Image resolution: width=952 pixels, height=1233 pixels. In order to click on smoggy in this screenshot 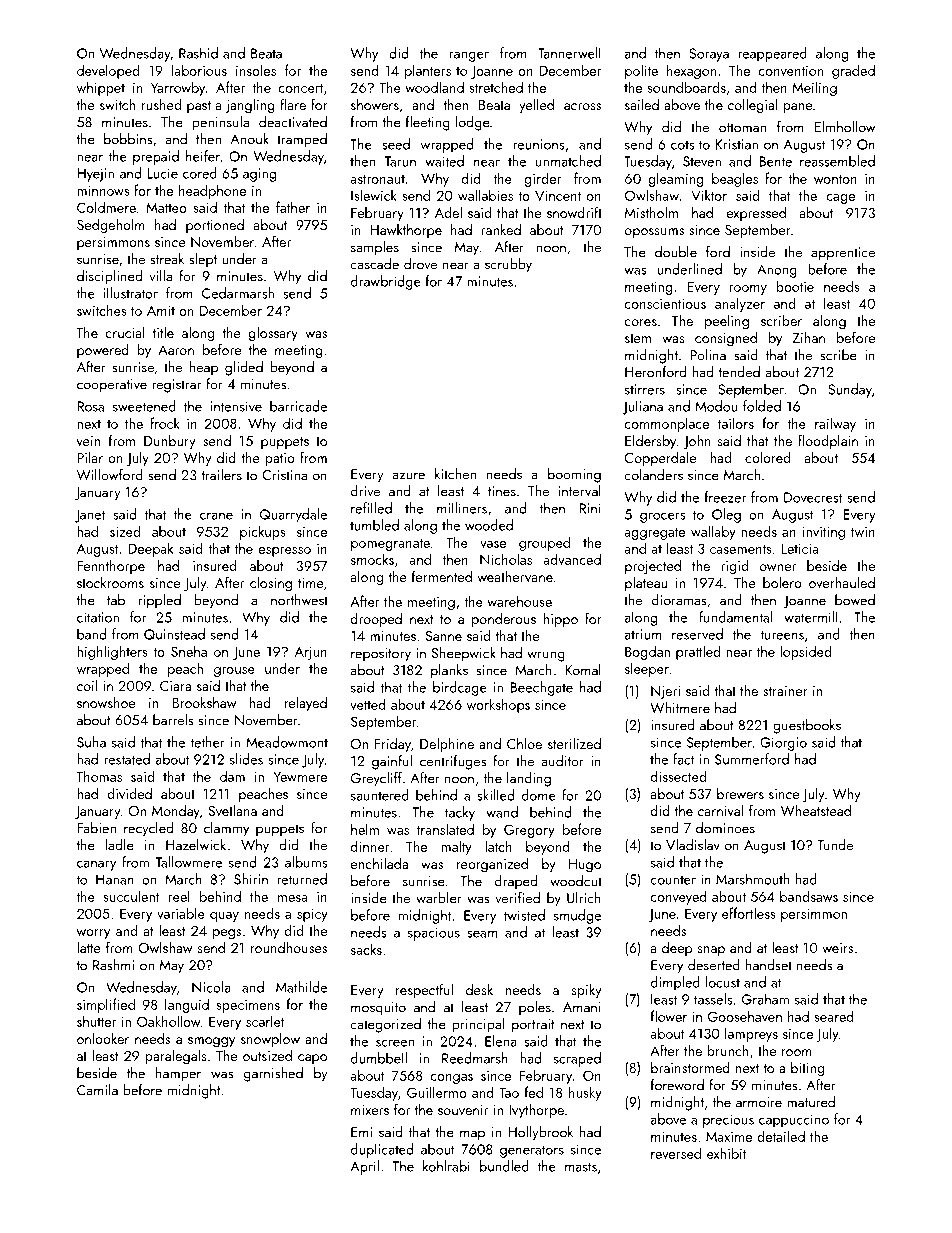, I will do `click(211, 1042)`.
